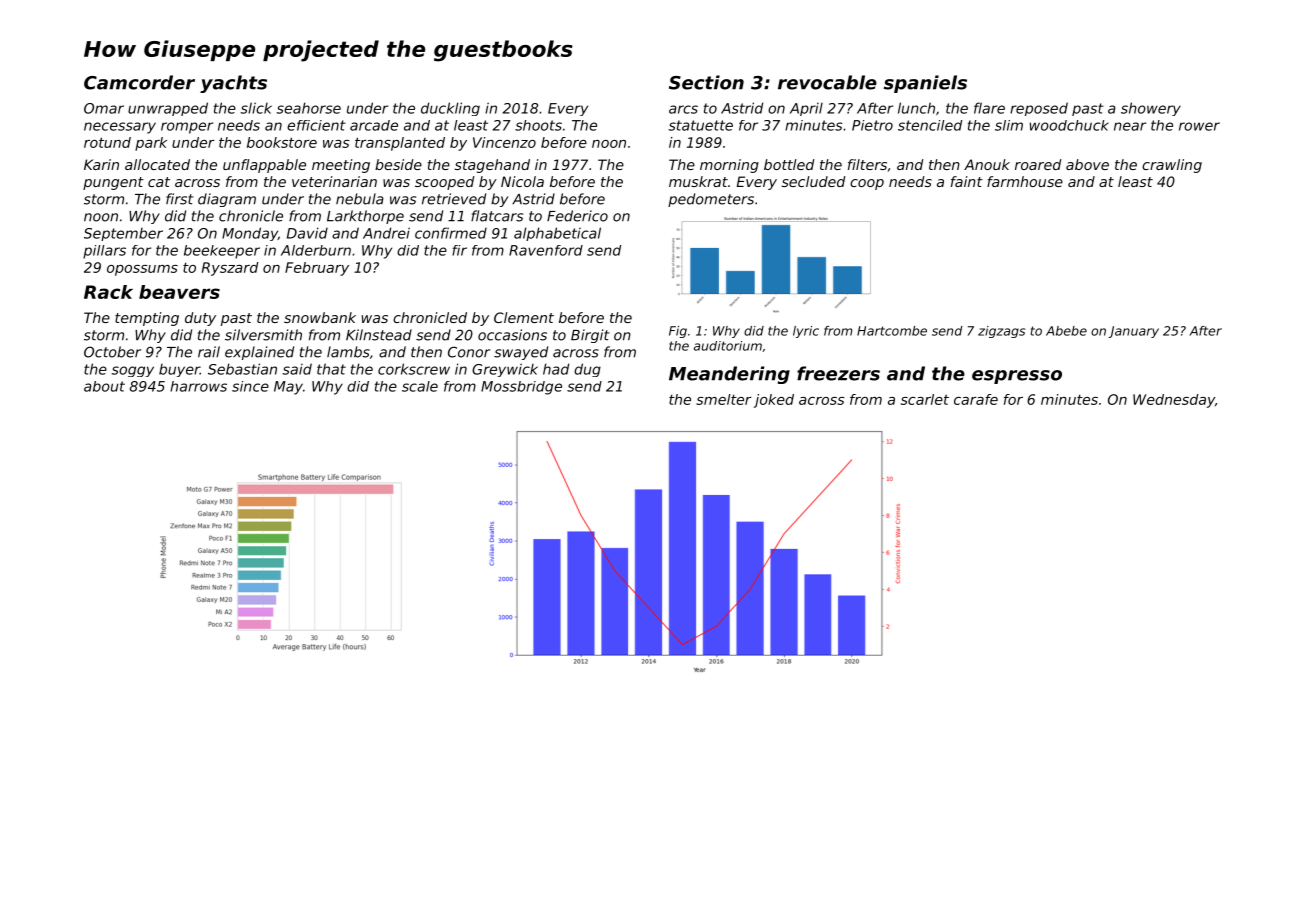 The height and width of the image is (924, 1308). Describe the element at coordinates (728, 346) in the image. I see `auditorium` at that location.
